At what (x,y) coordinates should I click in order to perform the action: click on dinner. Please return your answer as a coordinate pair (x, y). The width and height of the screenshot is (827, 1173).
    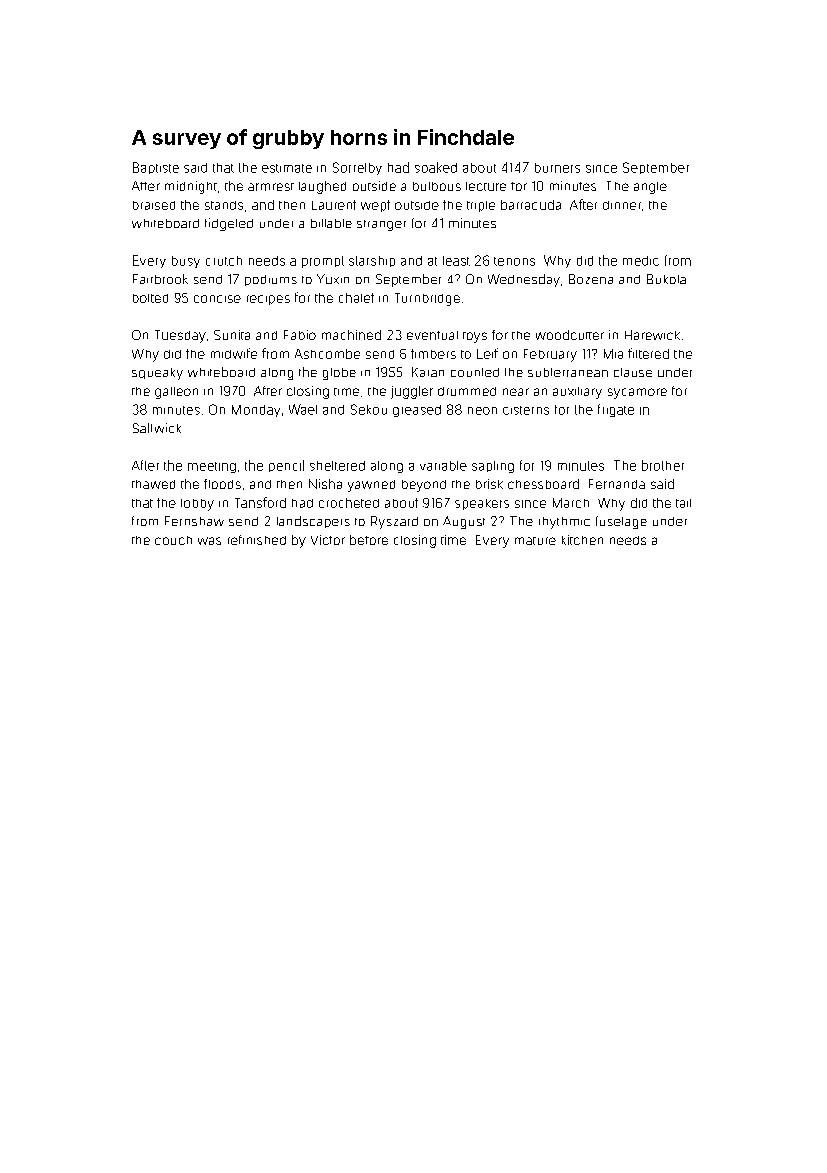
    Looking at the image, I should click on (622, 205).
